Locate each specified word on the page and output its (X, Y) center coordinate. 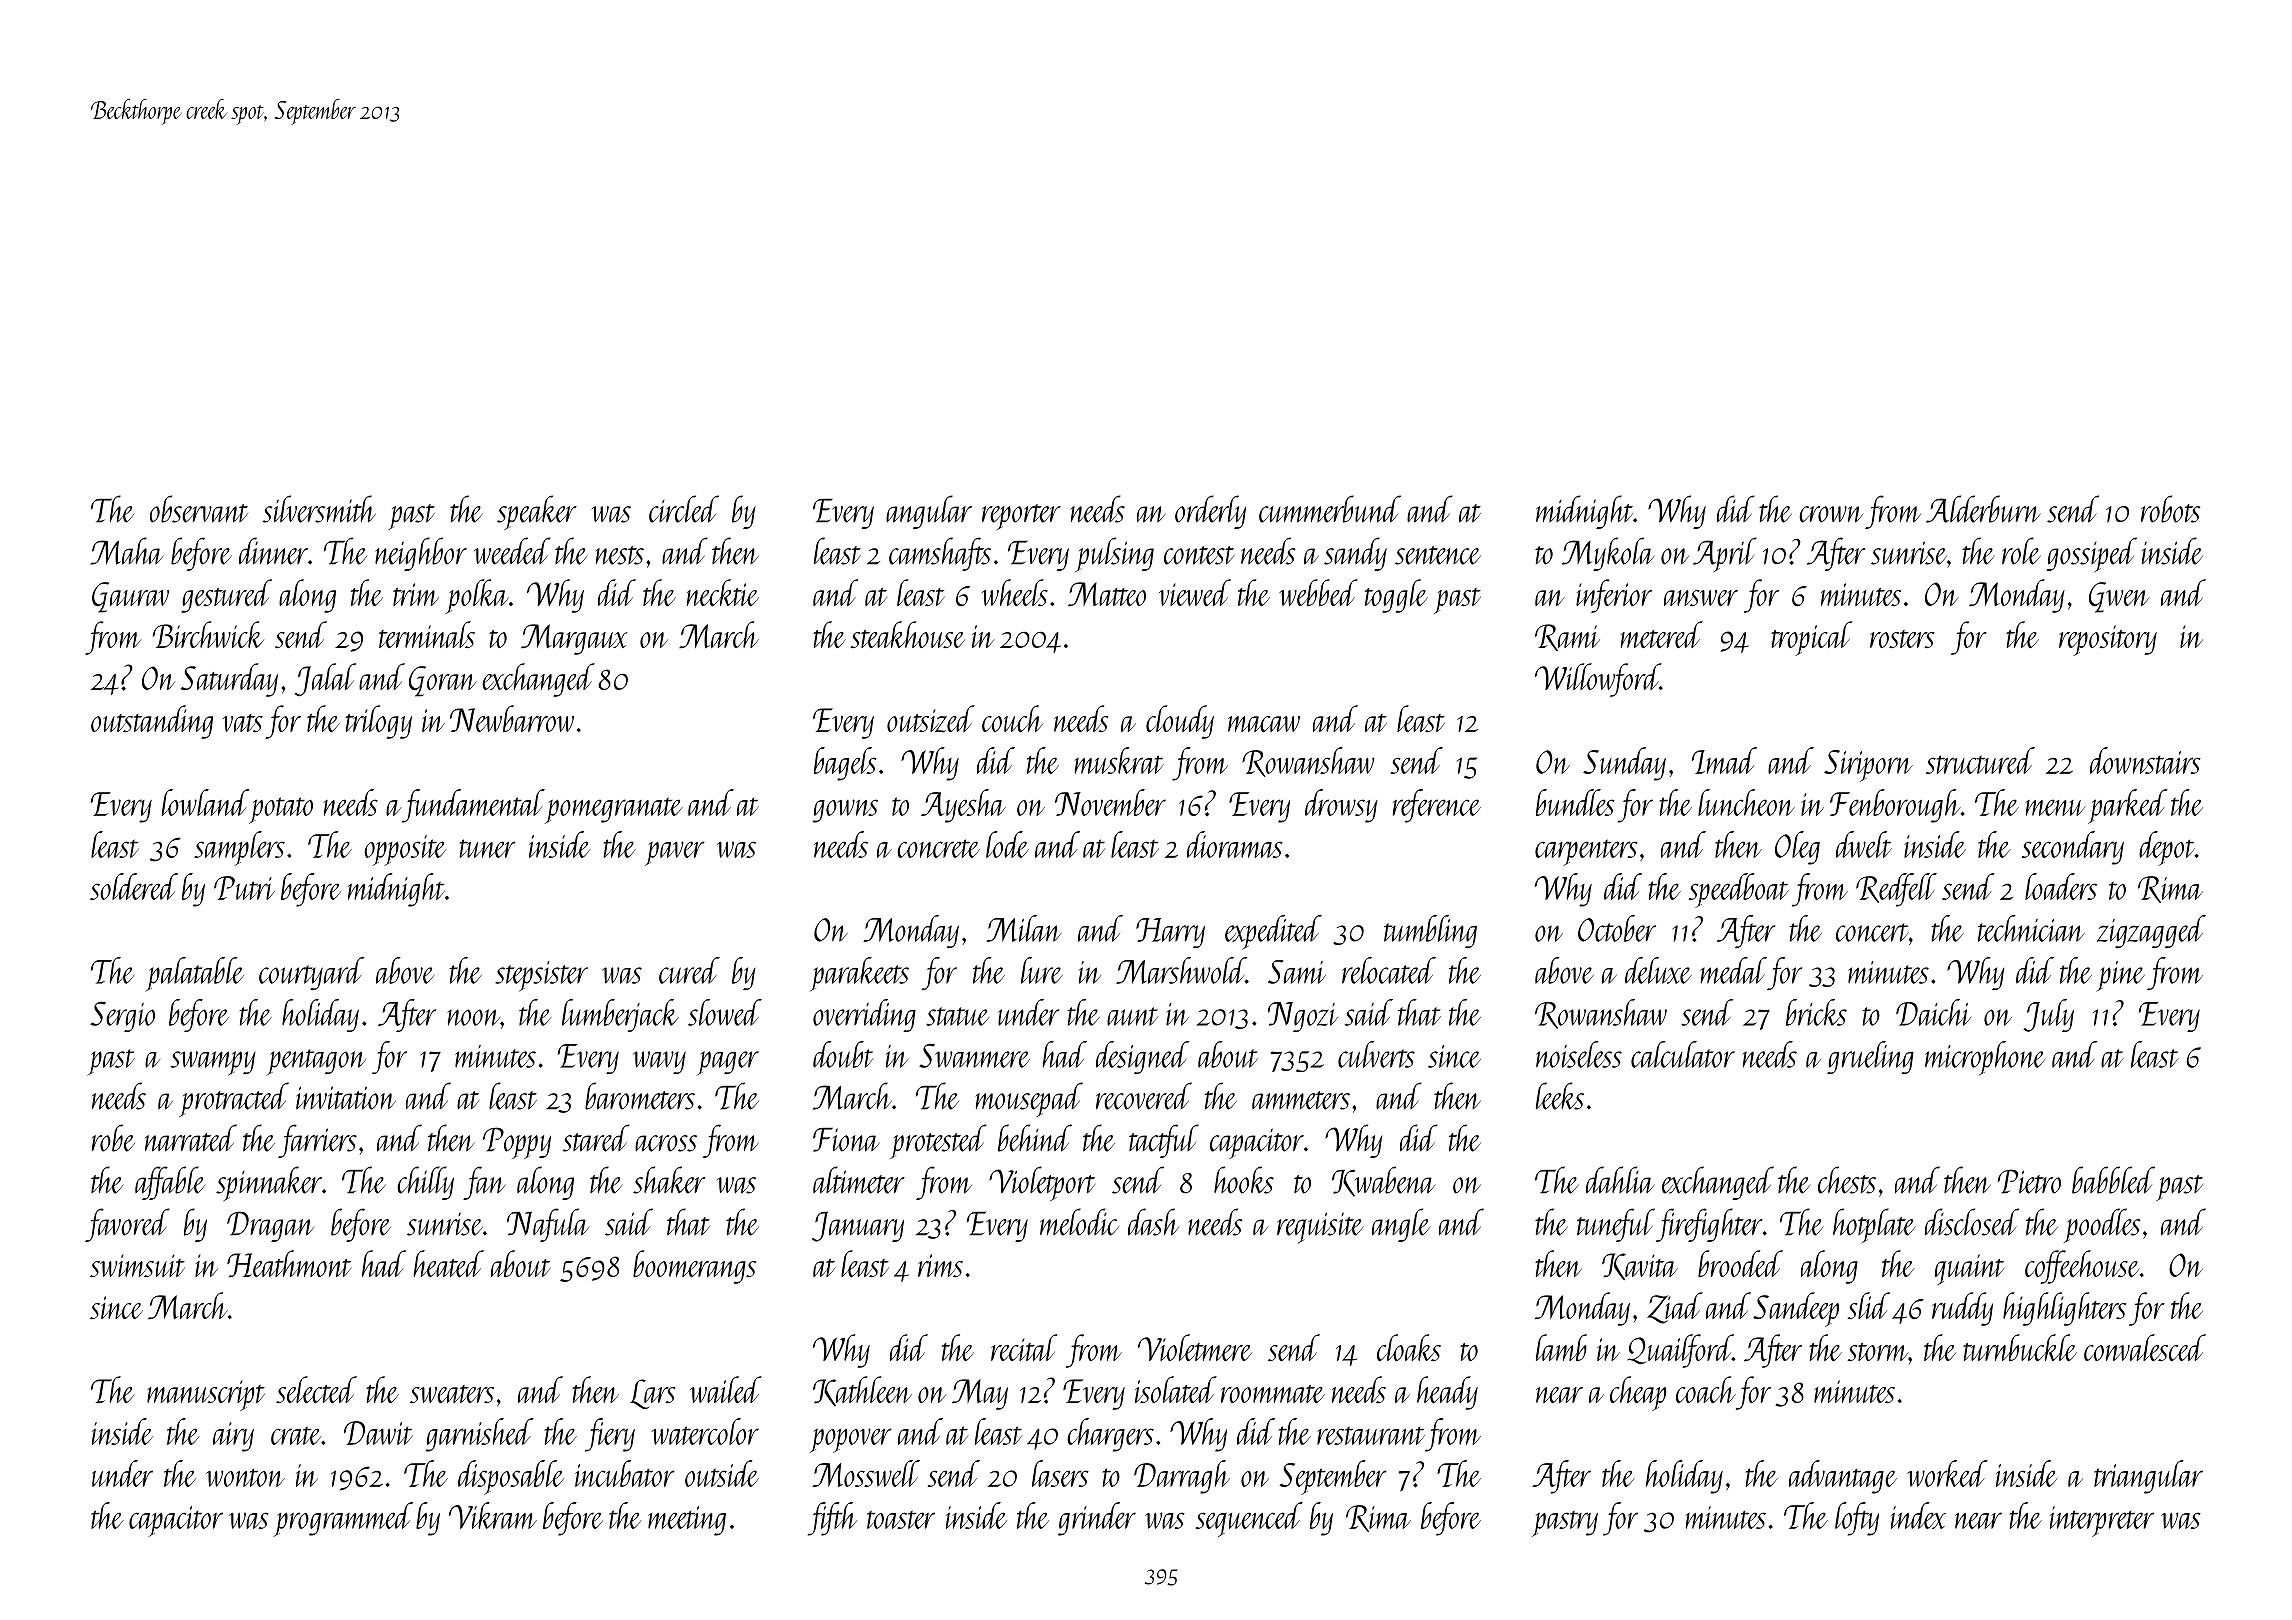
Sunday (1624, 764)
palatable (194, 974)
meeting (687, 1521)
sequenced (1249, 1519)
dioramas (1235, 844)
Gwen (2119, 597)
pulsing (1114, 554)
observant (199, 509)
